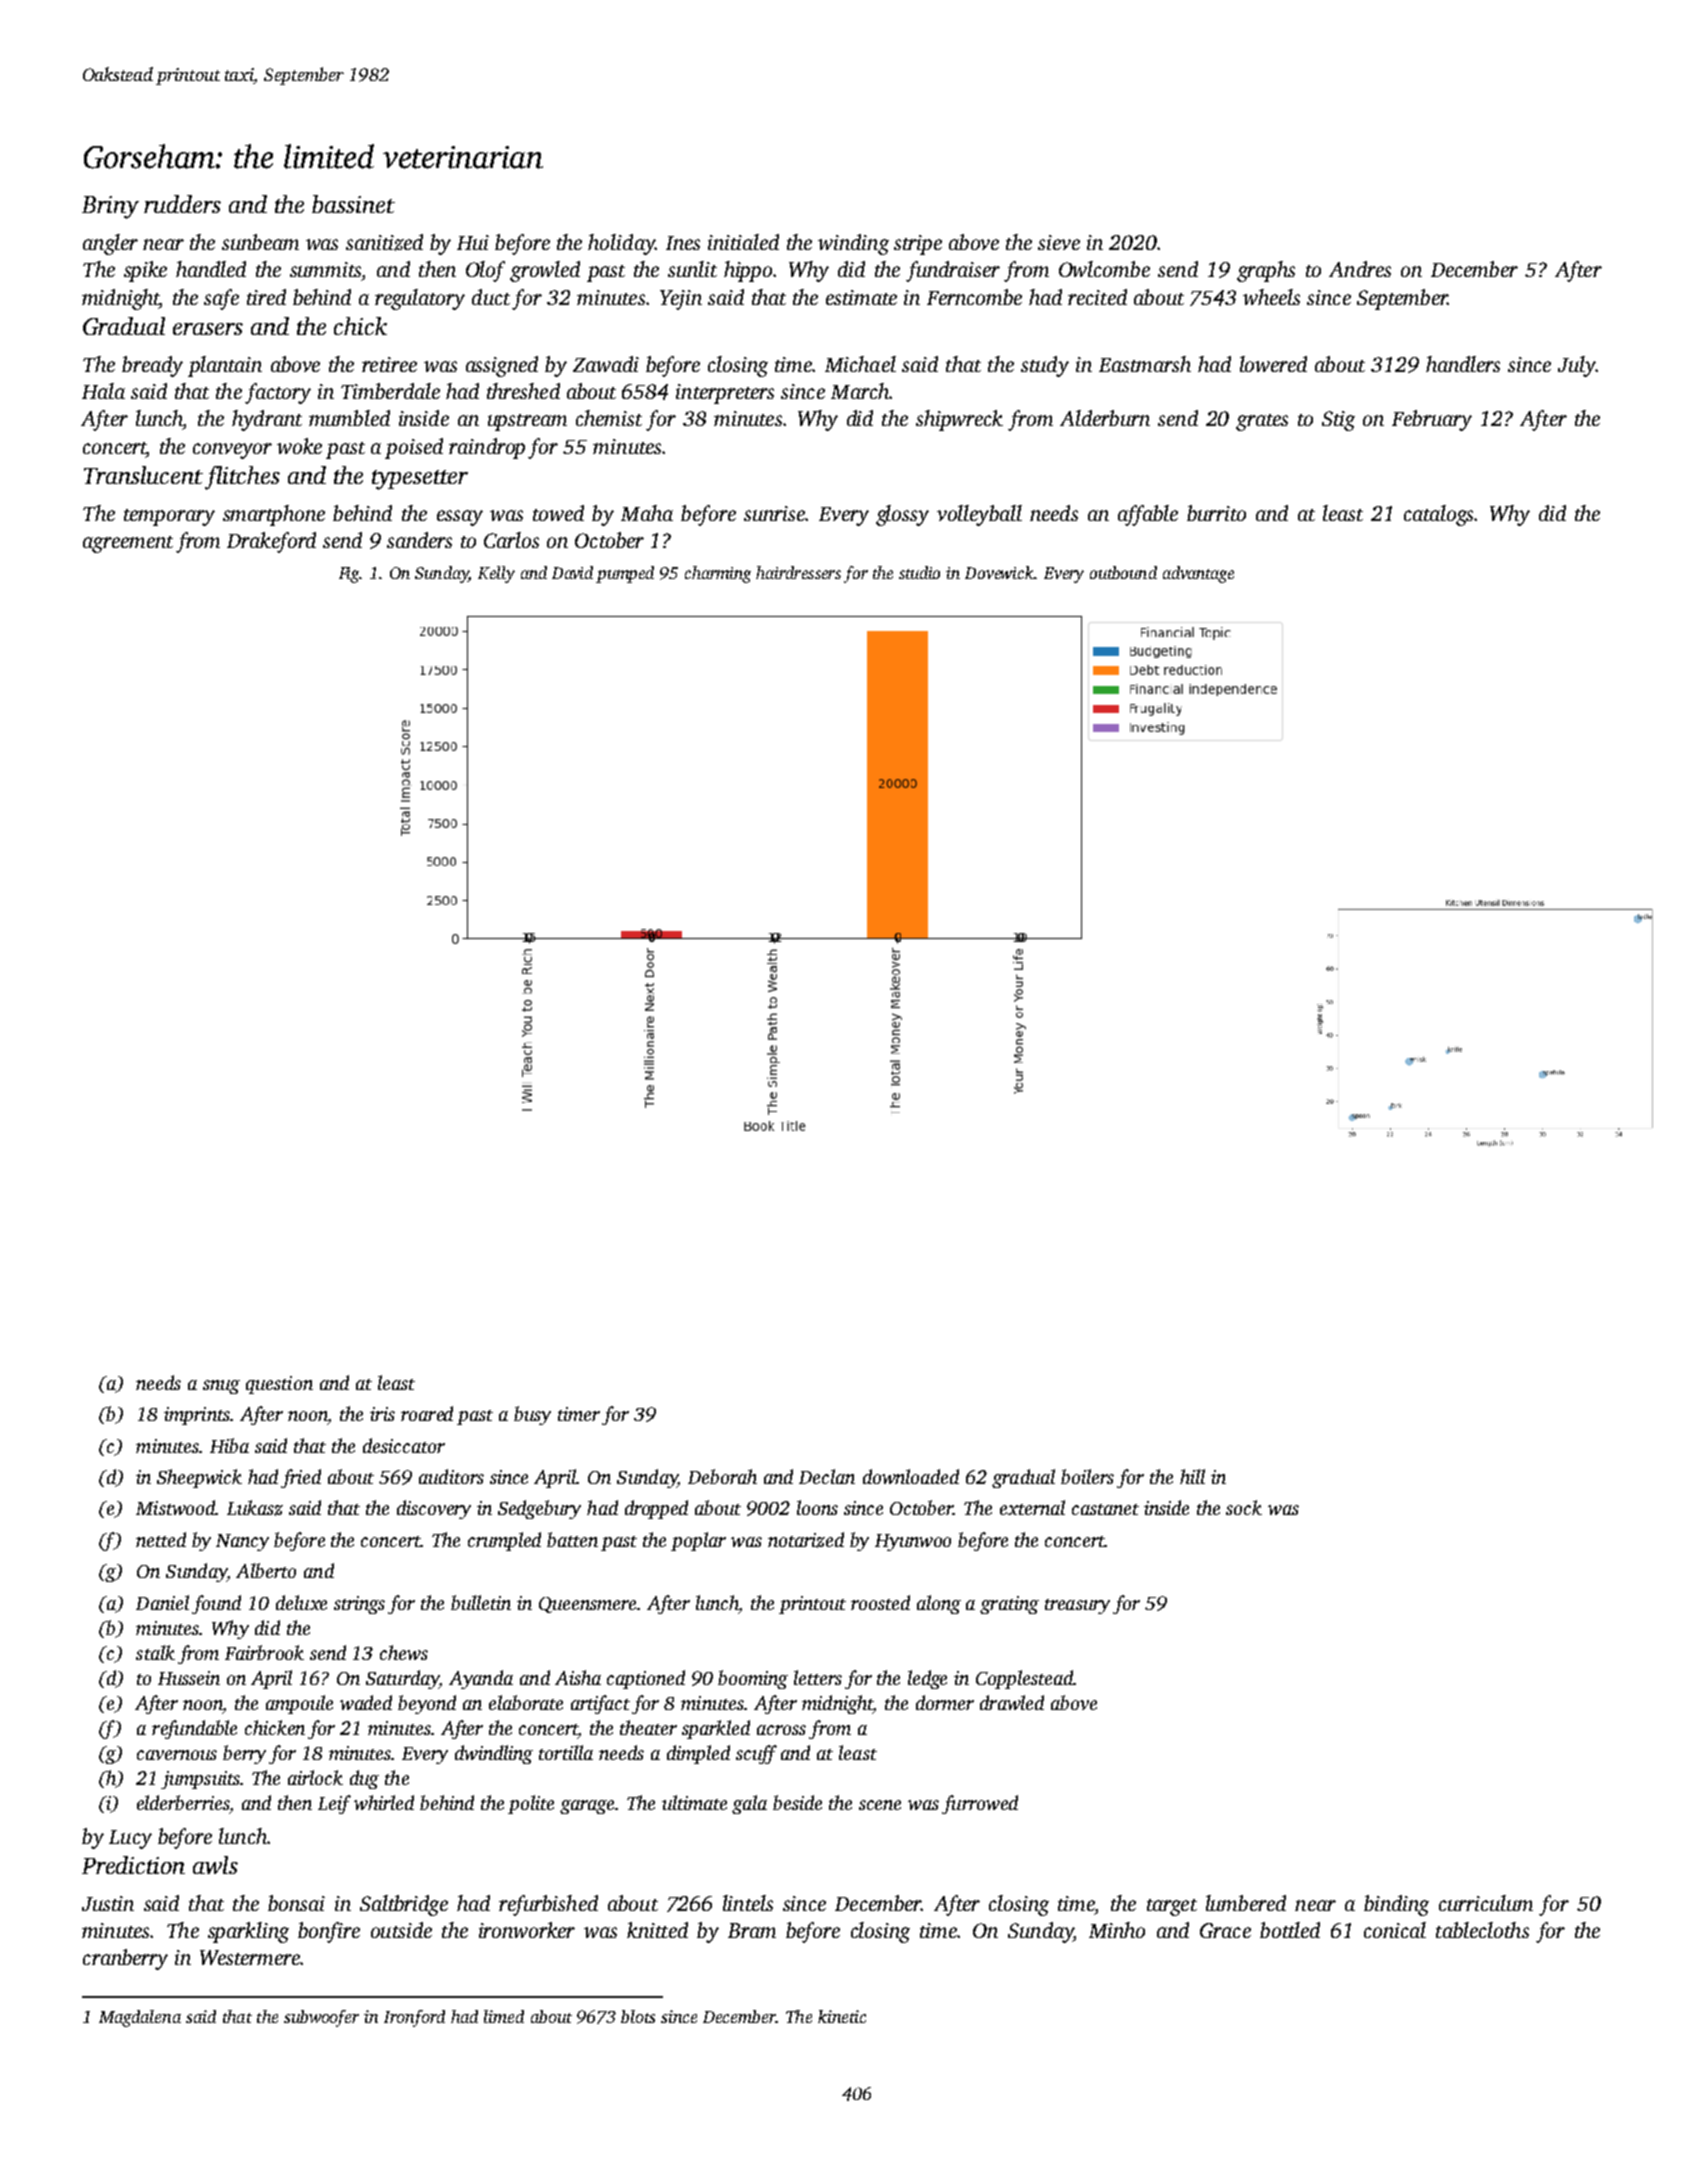 Image resolution: width=1683 pixels, height=2178 pixels. What do you see at coordinates (532, 1415) in the screenshot?
I see `busy` at bounding box center [532, 1415].
